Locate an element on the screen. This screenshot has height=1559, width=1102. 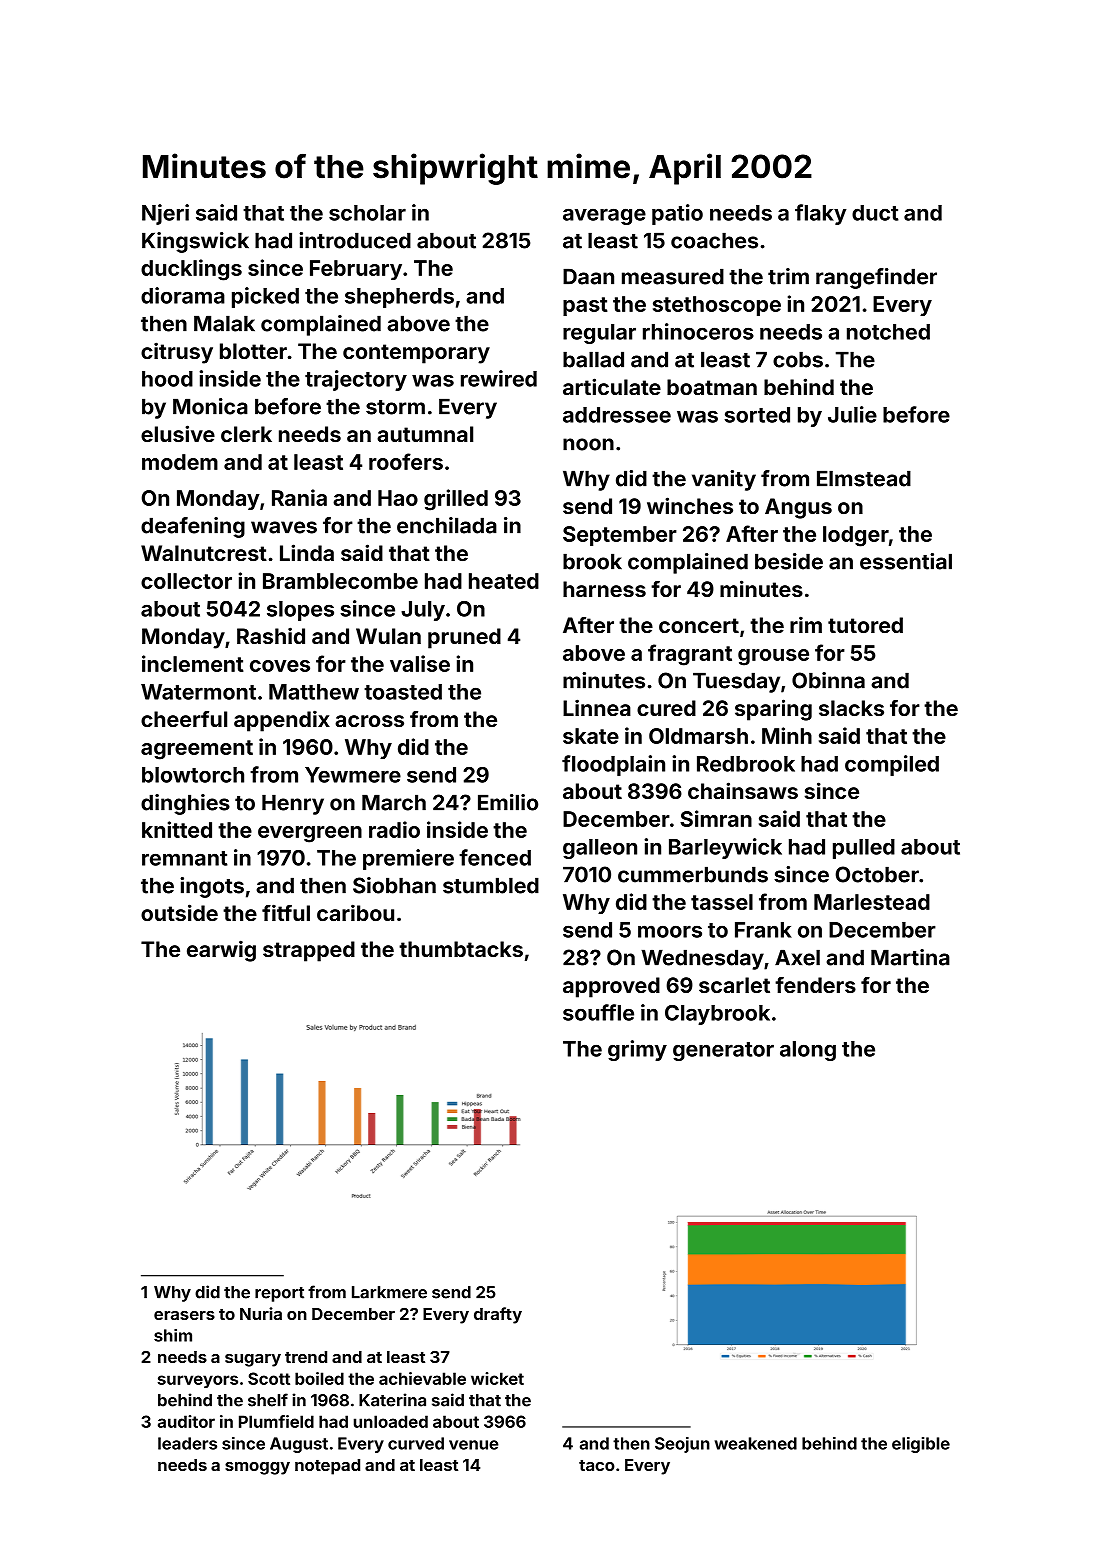
pruned is located at coordinates (464, 638).
